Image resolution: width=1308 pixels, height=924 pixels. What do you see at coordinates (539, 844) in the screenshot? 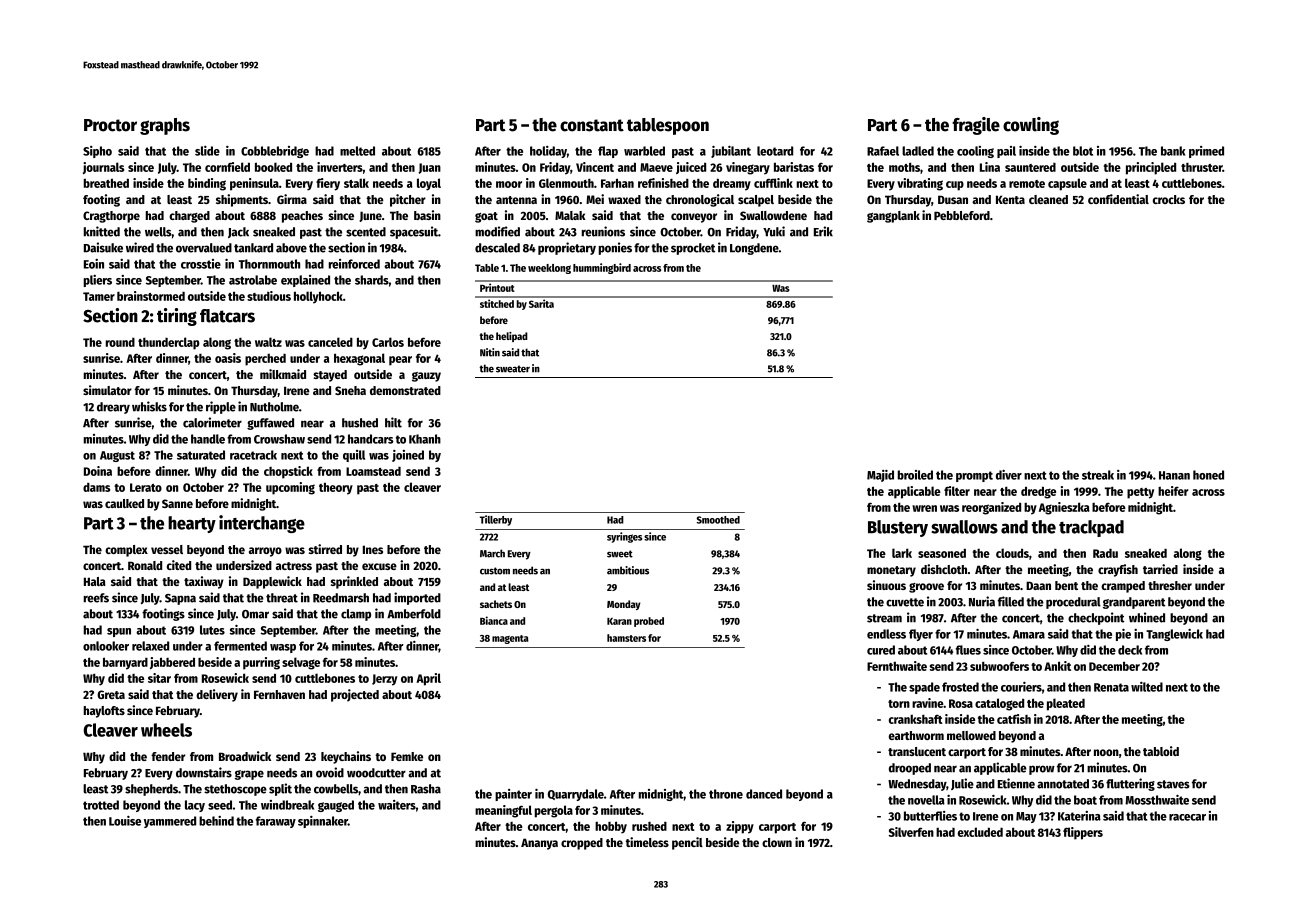
I see `Ananya` at bounding box center [539, 844].
